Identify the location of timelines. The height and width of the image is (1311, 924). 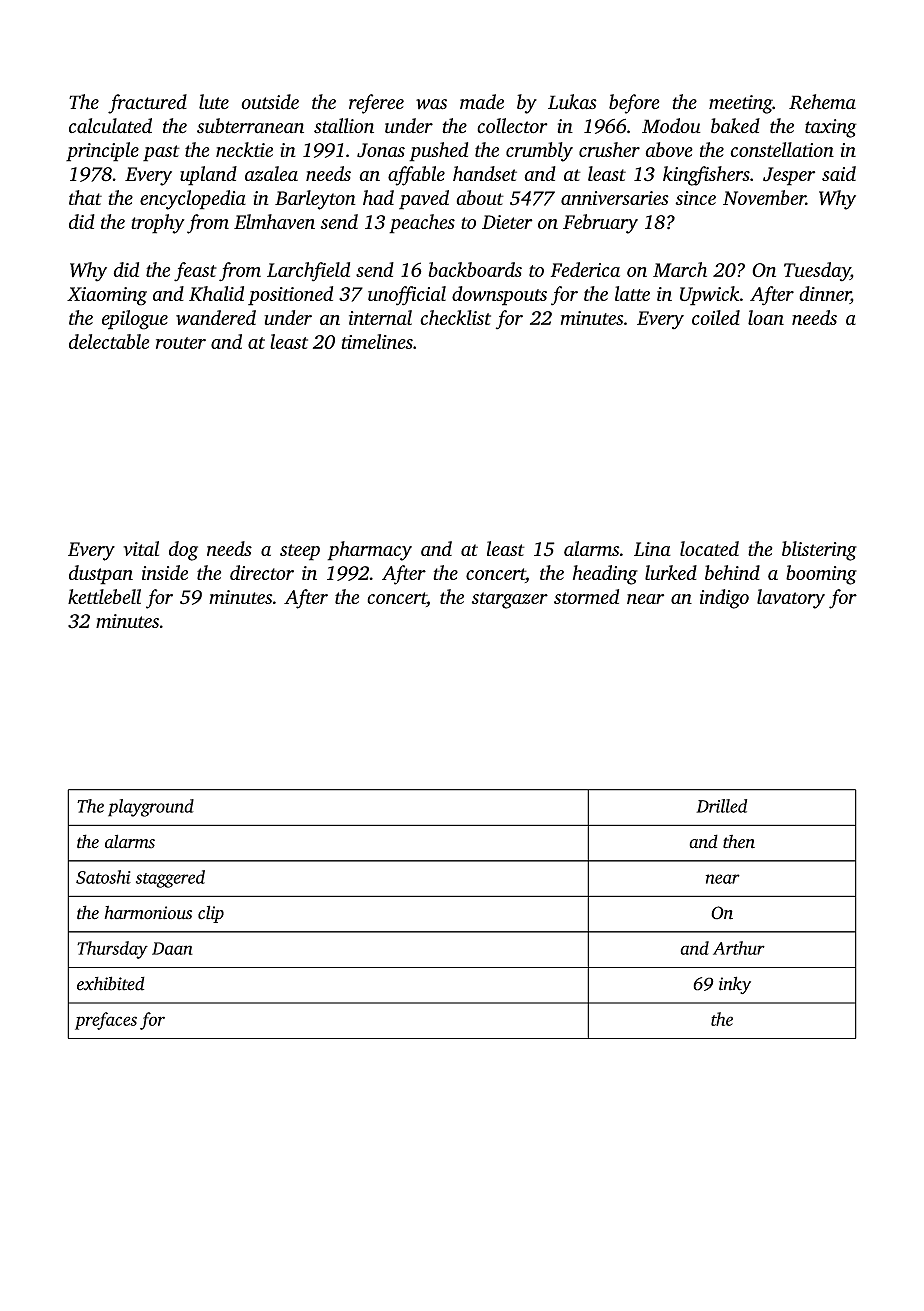
(377, 341).
